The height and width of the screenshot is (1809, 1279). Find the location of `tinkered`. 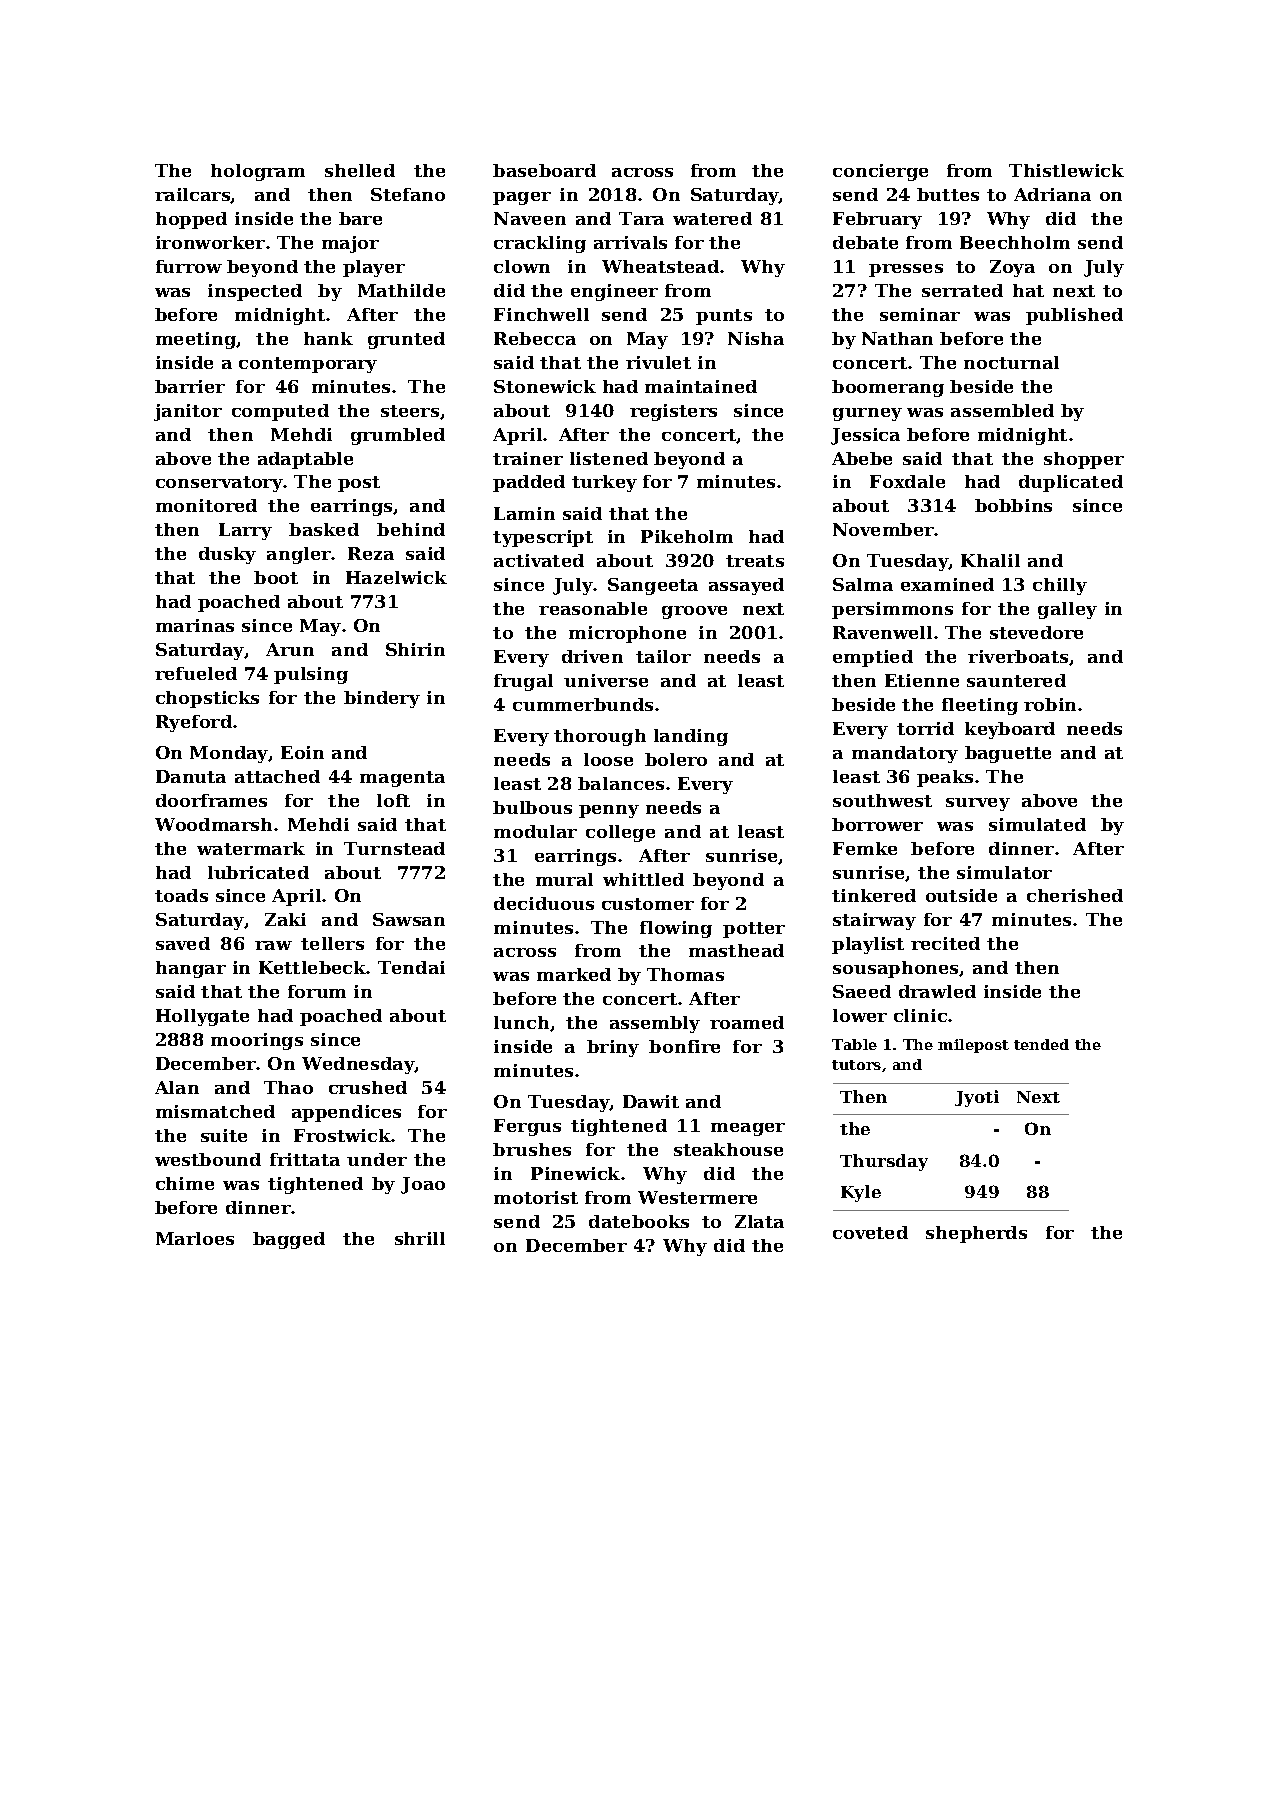

tinkered is located at coordinates (874, 895).
